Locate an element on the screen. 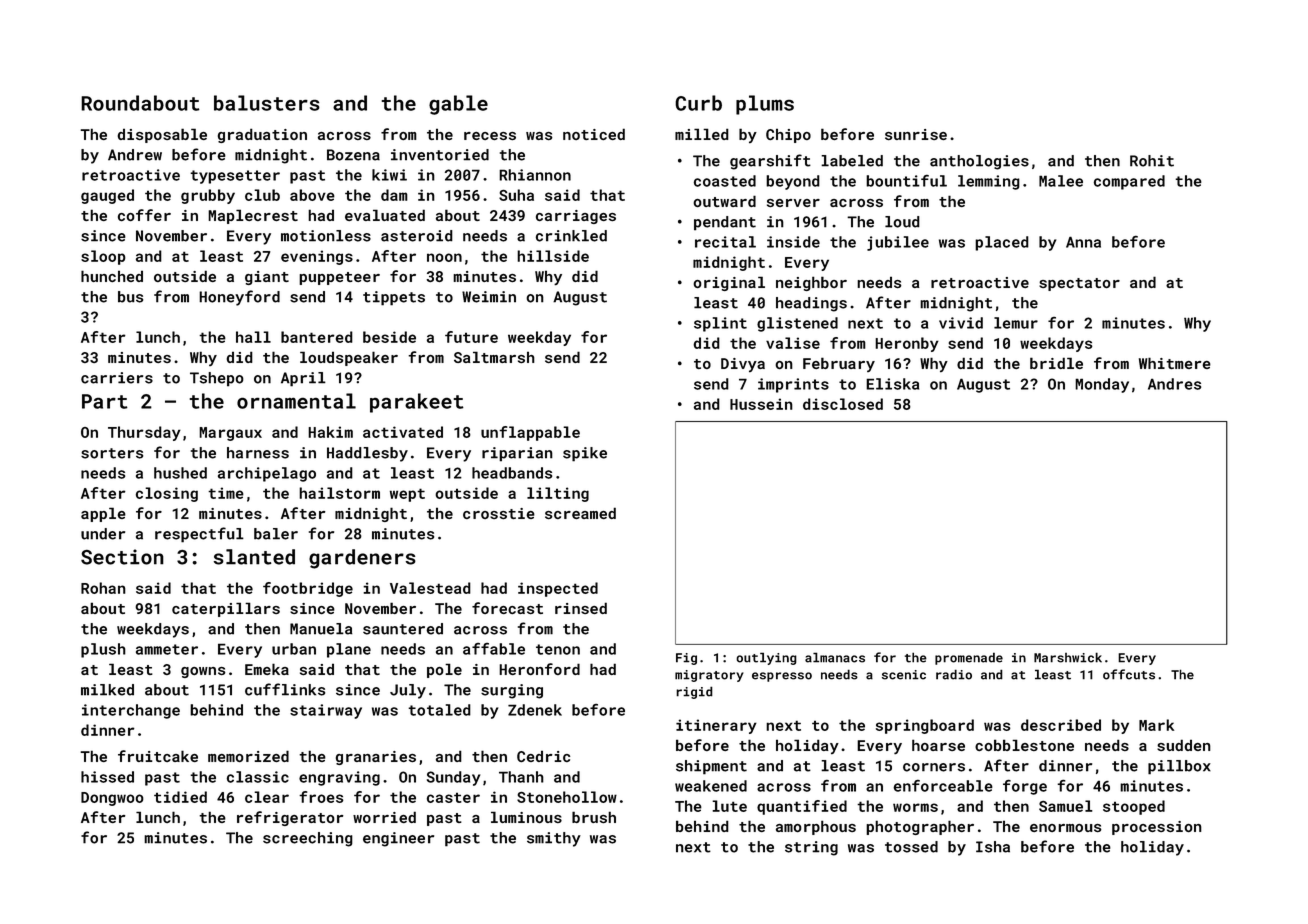 This screenshot has width=1308, height=924. sunrise is located at coordinates (916, 134).
